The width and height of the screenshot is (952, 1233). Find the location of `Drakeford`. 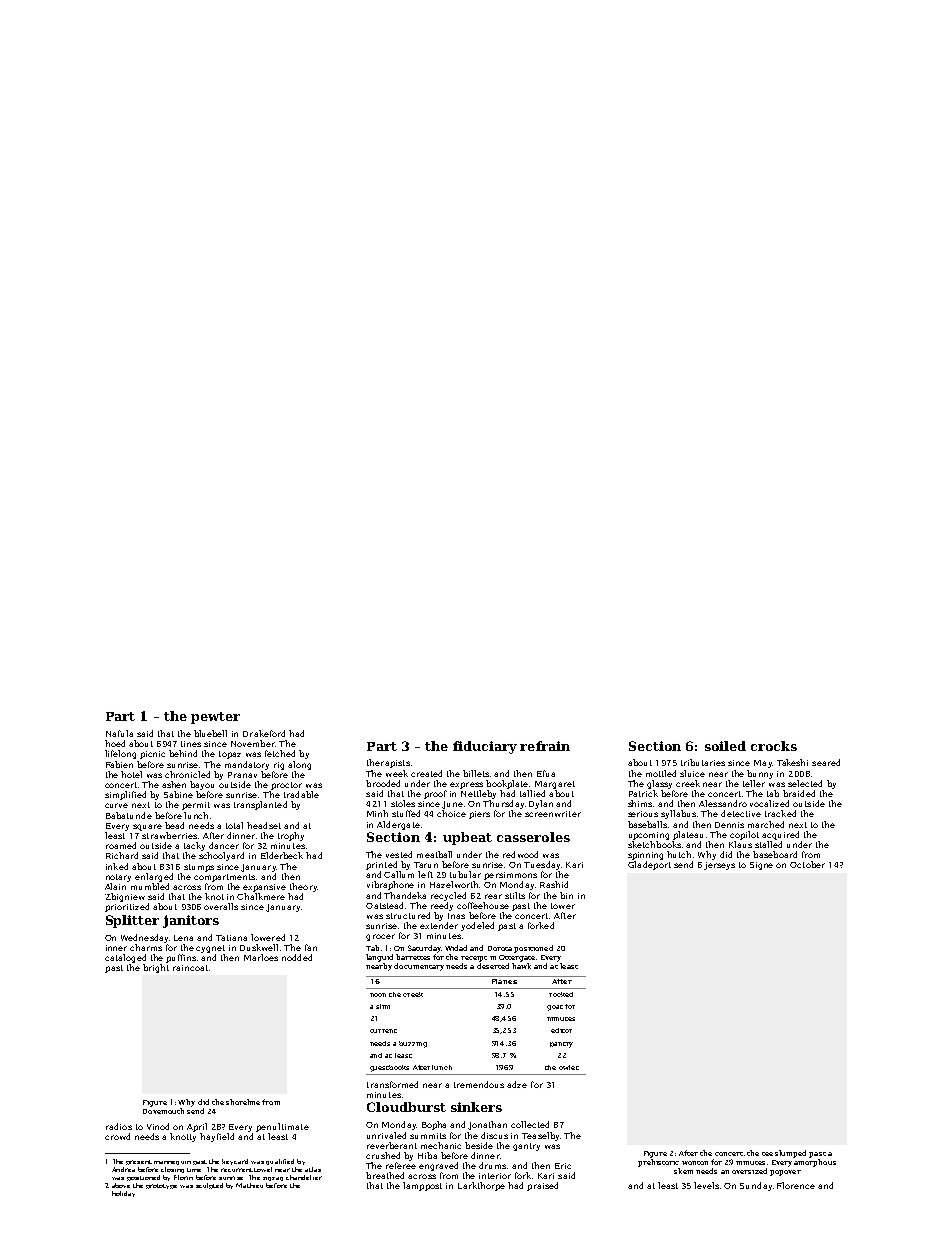

Drakeford is located at coordinates (264, 733).
